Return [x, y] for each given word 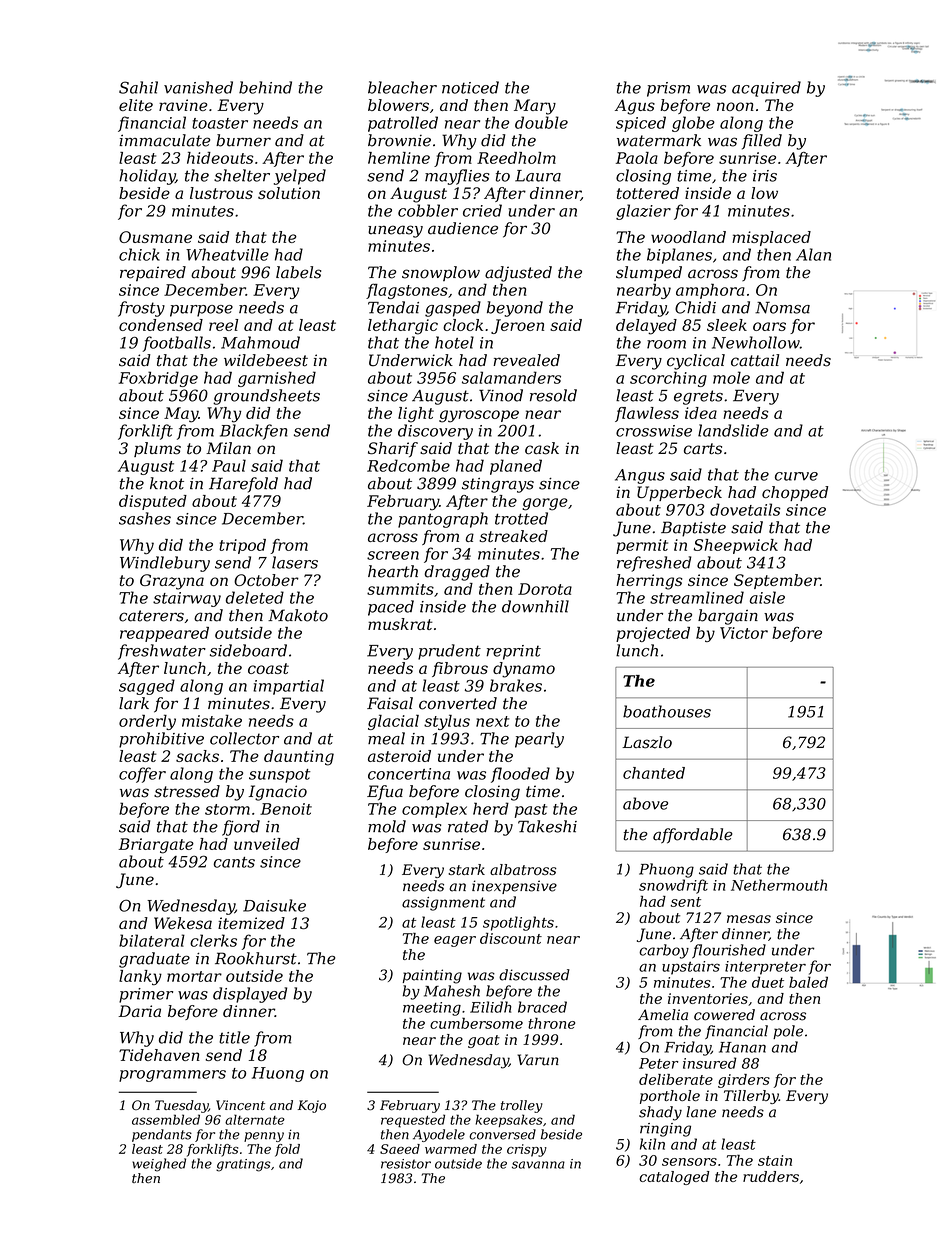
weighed [159, 1165]
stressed [187, 791]
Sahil [138, 87]
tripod [242, 546]
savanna [538, 1165]
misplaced [771, 238]
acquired [766, 89]
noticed [470, 87]
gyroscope [479, 416]
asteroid [399, 756]
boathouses [667, 711]
